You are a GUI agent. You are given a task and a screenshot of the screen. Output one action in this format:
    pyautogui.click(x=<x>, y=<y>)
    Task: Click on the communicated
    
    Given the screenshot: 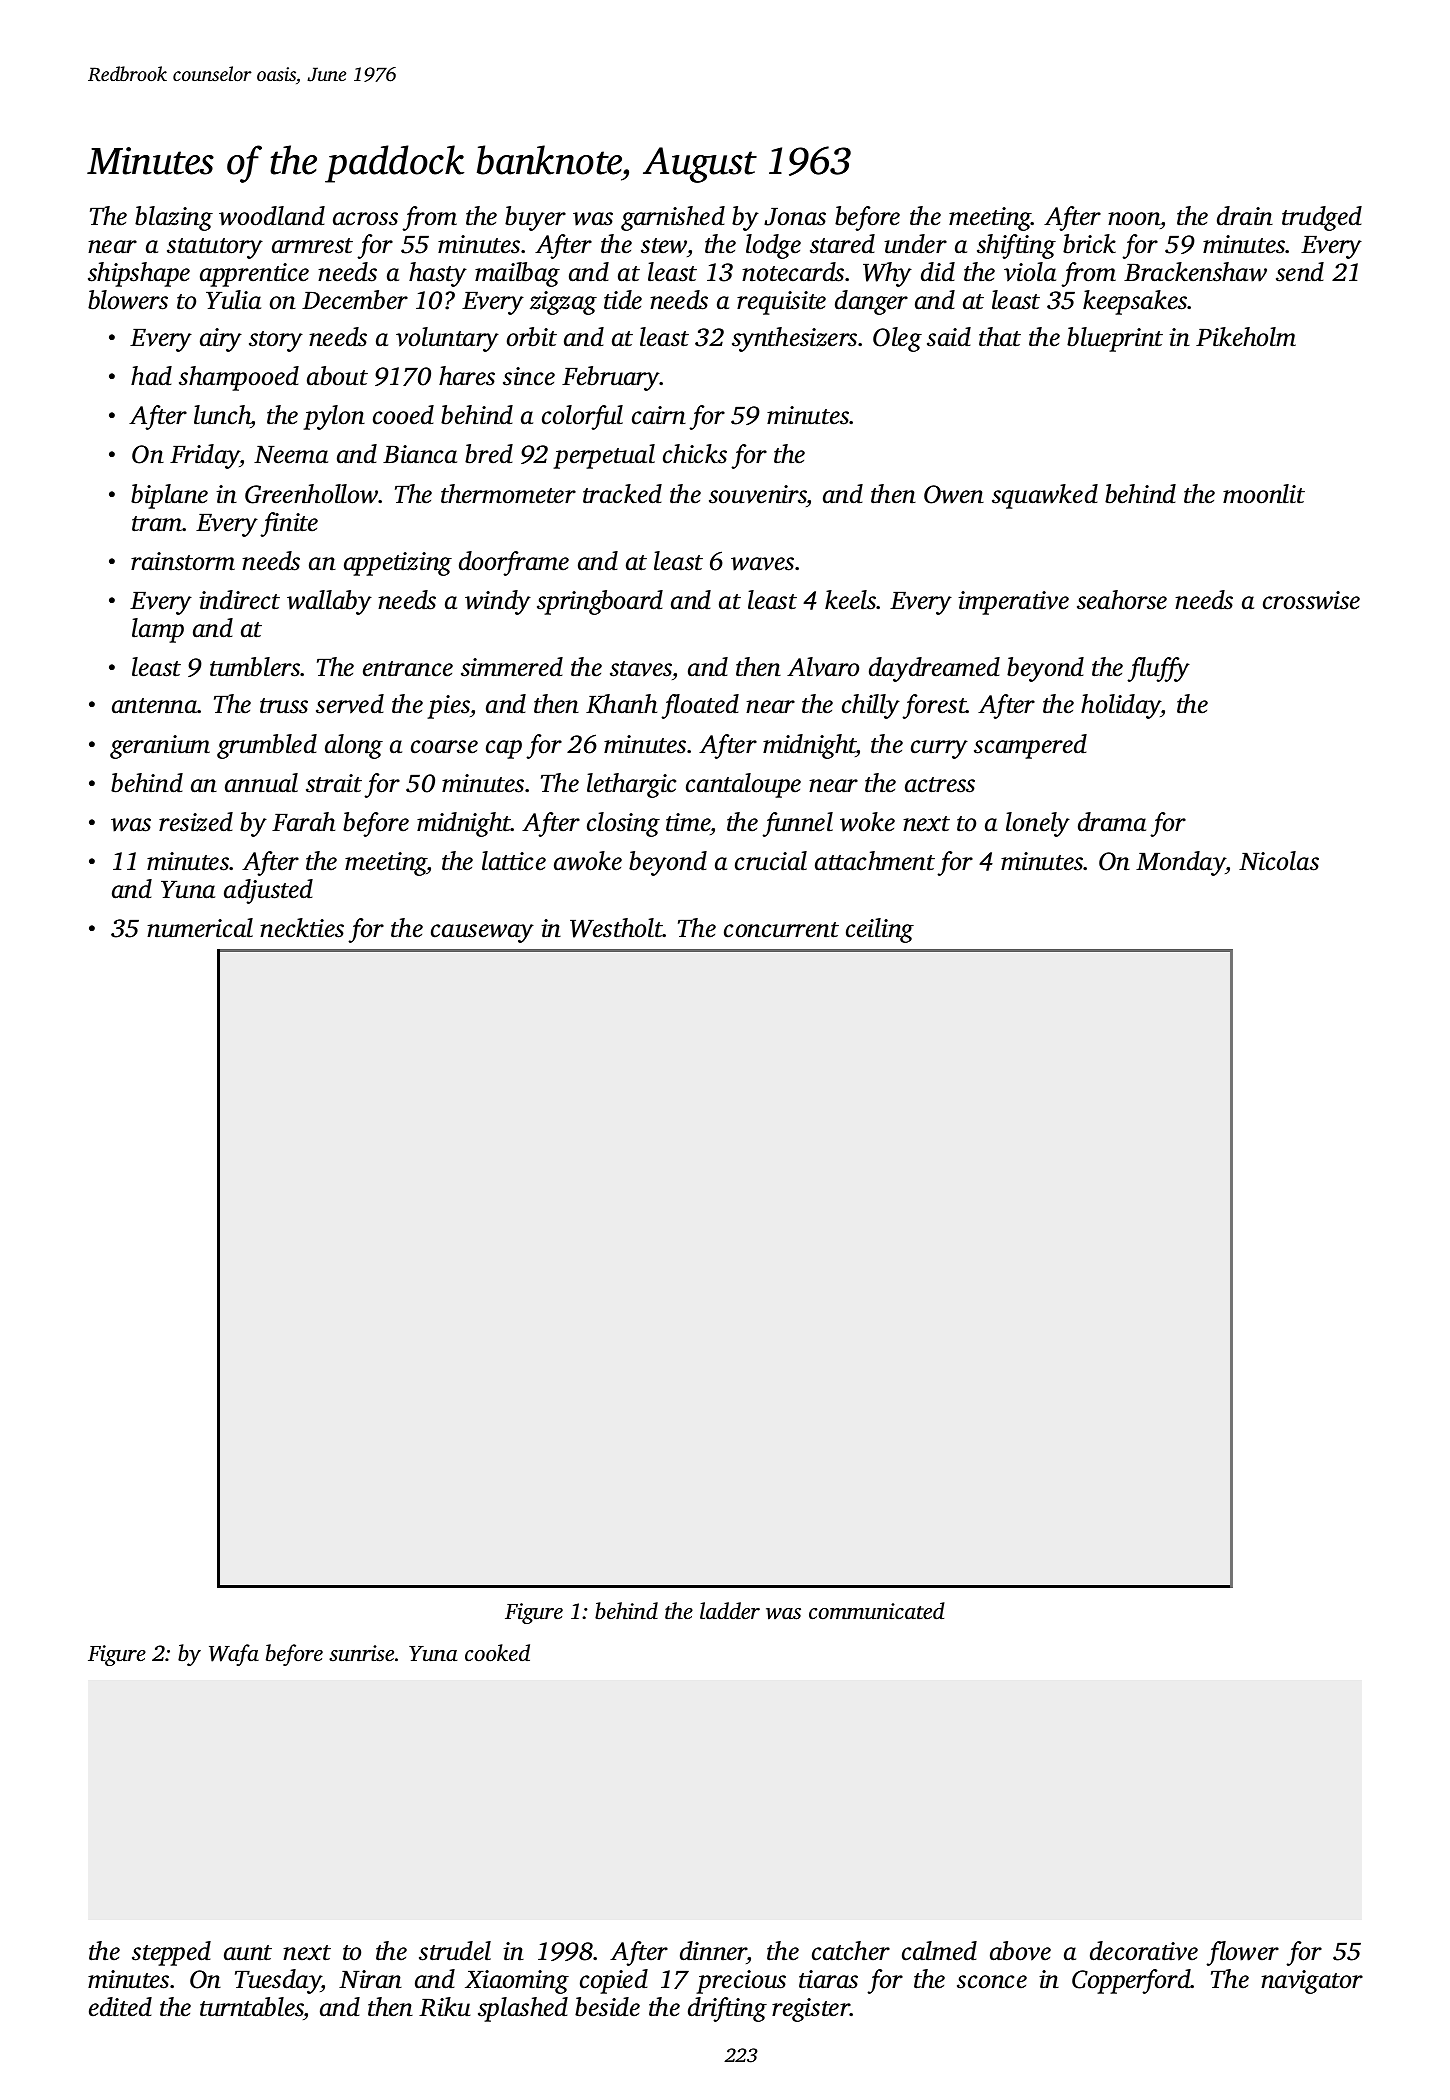 What is the action you would take?
    pyautogui.click(x=877, y=1611)
